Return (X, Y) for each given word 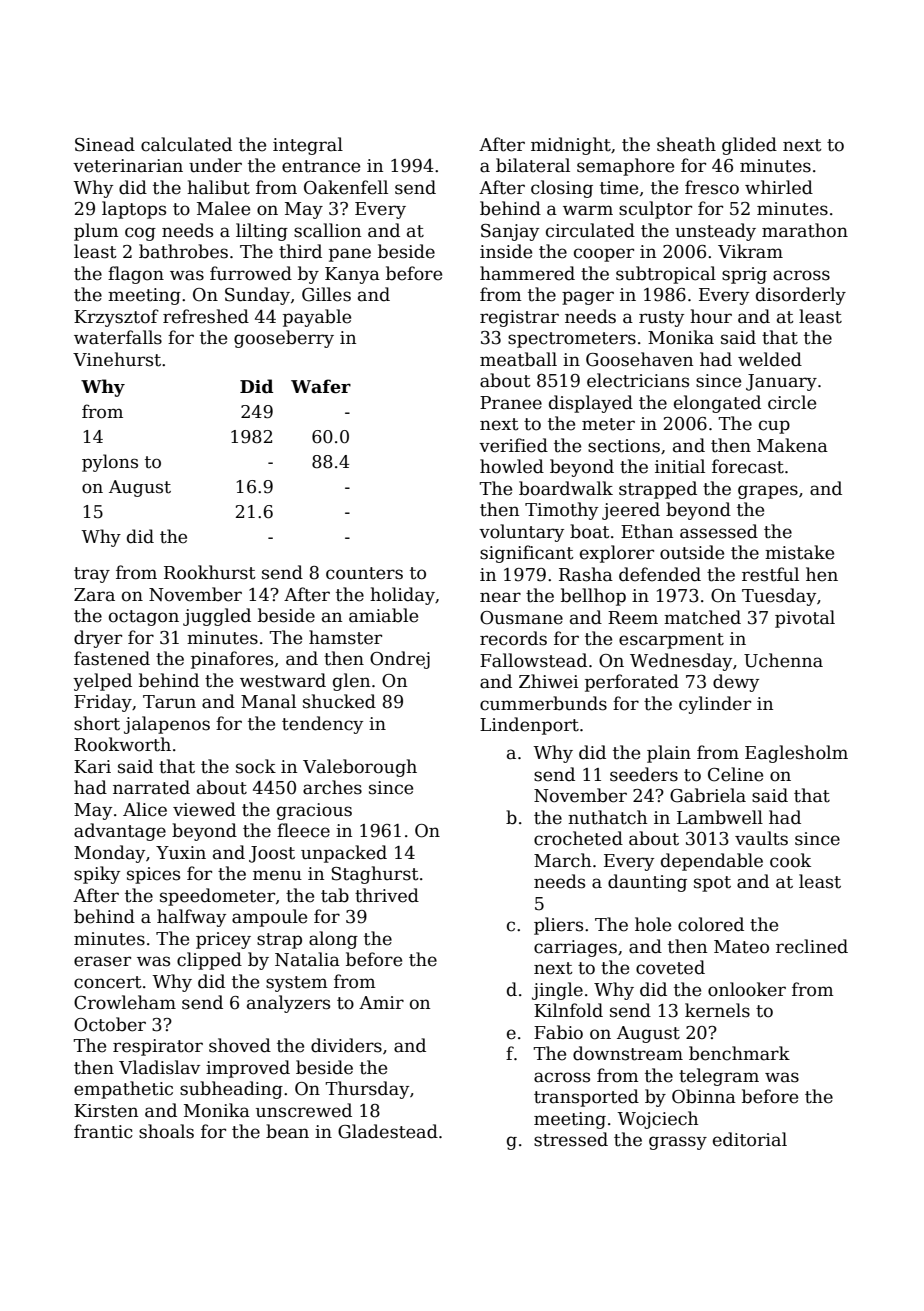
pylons (110, 463)
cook (790, 860)
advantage (120, 832)
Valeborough (360, 768)
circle (792, 402)
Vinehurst (117, 359)
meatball (518, 359)
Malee (223, 208)
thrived (387, 895)
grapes (768, 492)
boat (590, 531)
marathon (805, 230)
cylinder (715, 705)
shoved (240, 1045)
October (110, 1024)
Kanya (352, 275)
